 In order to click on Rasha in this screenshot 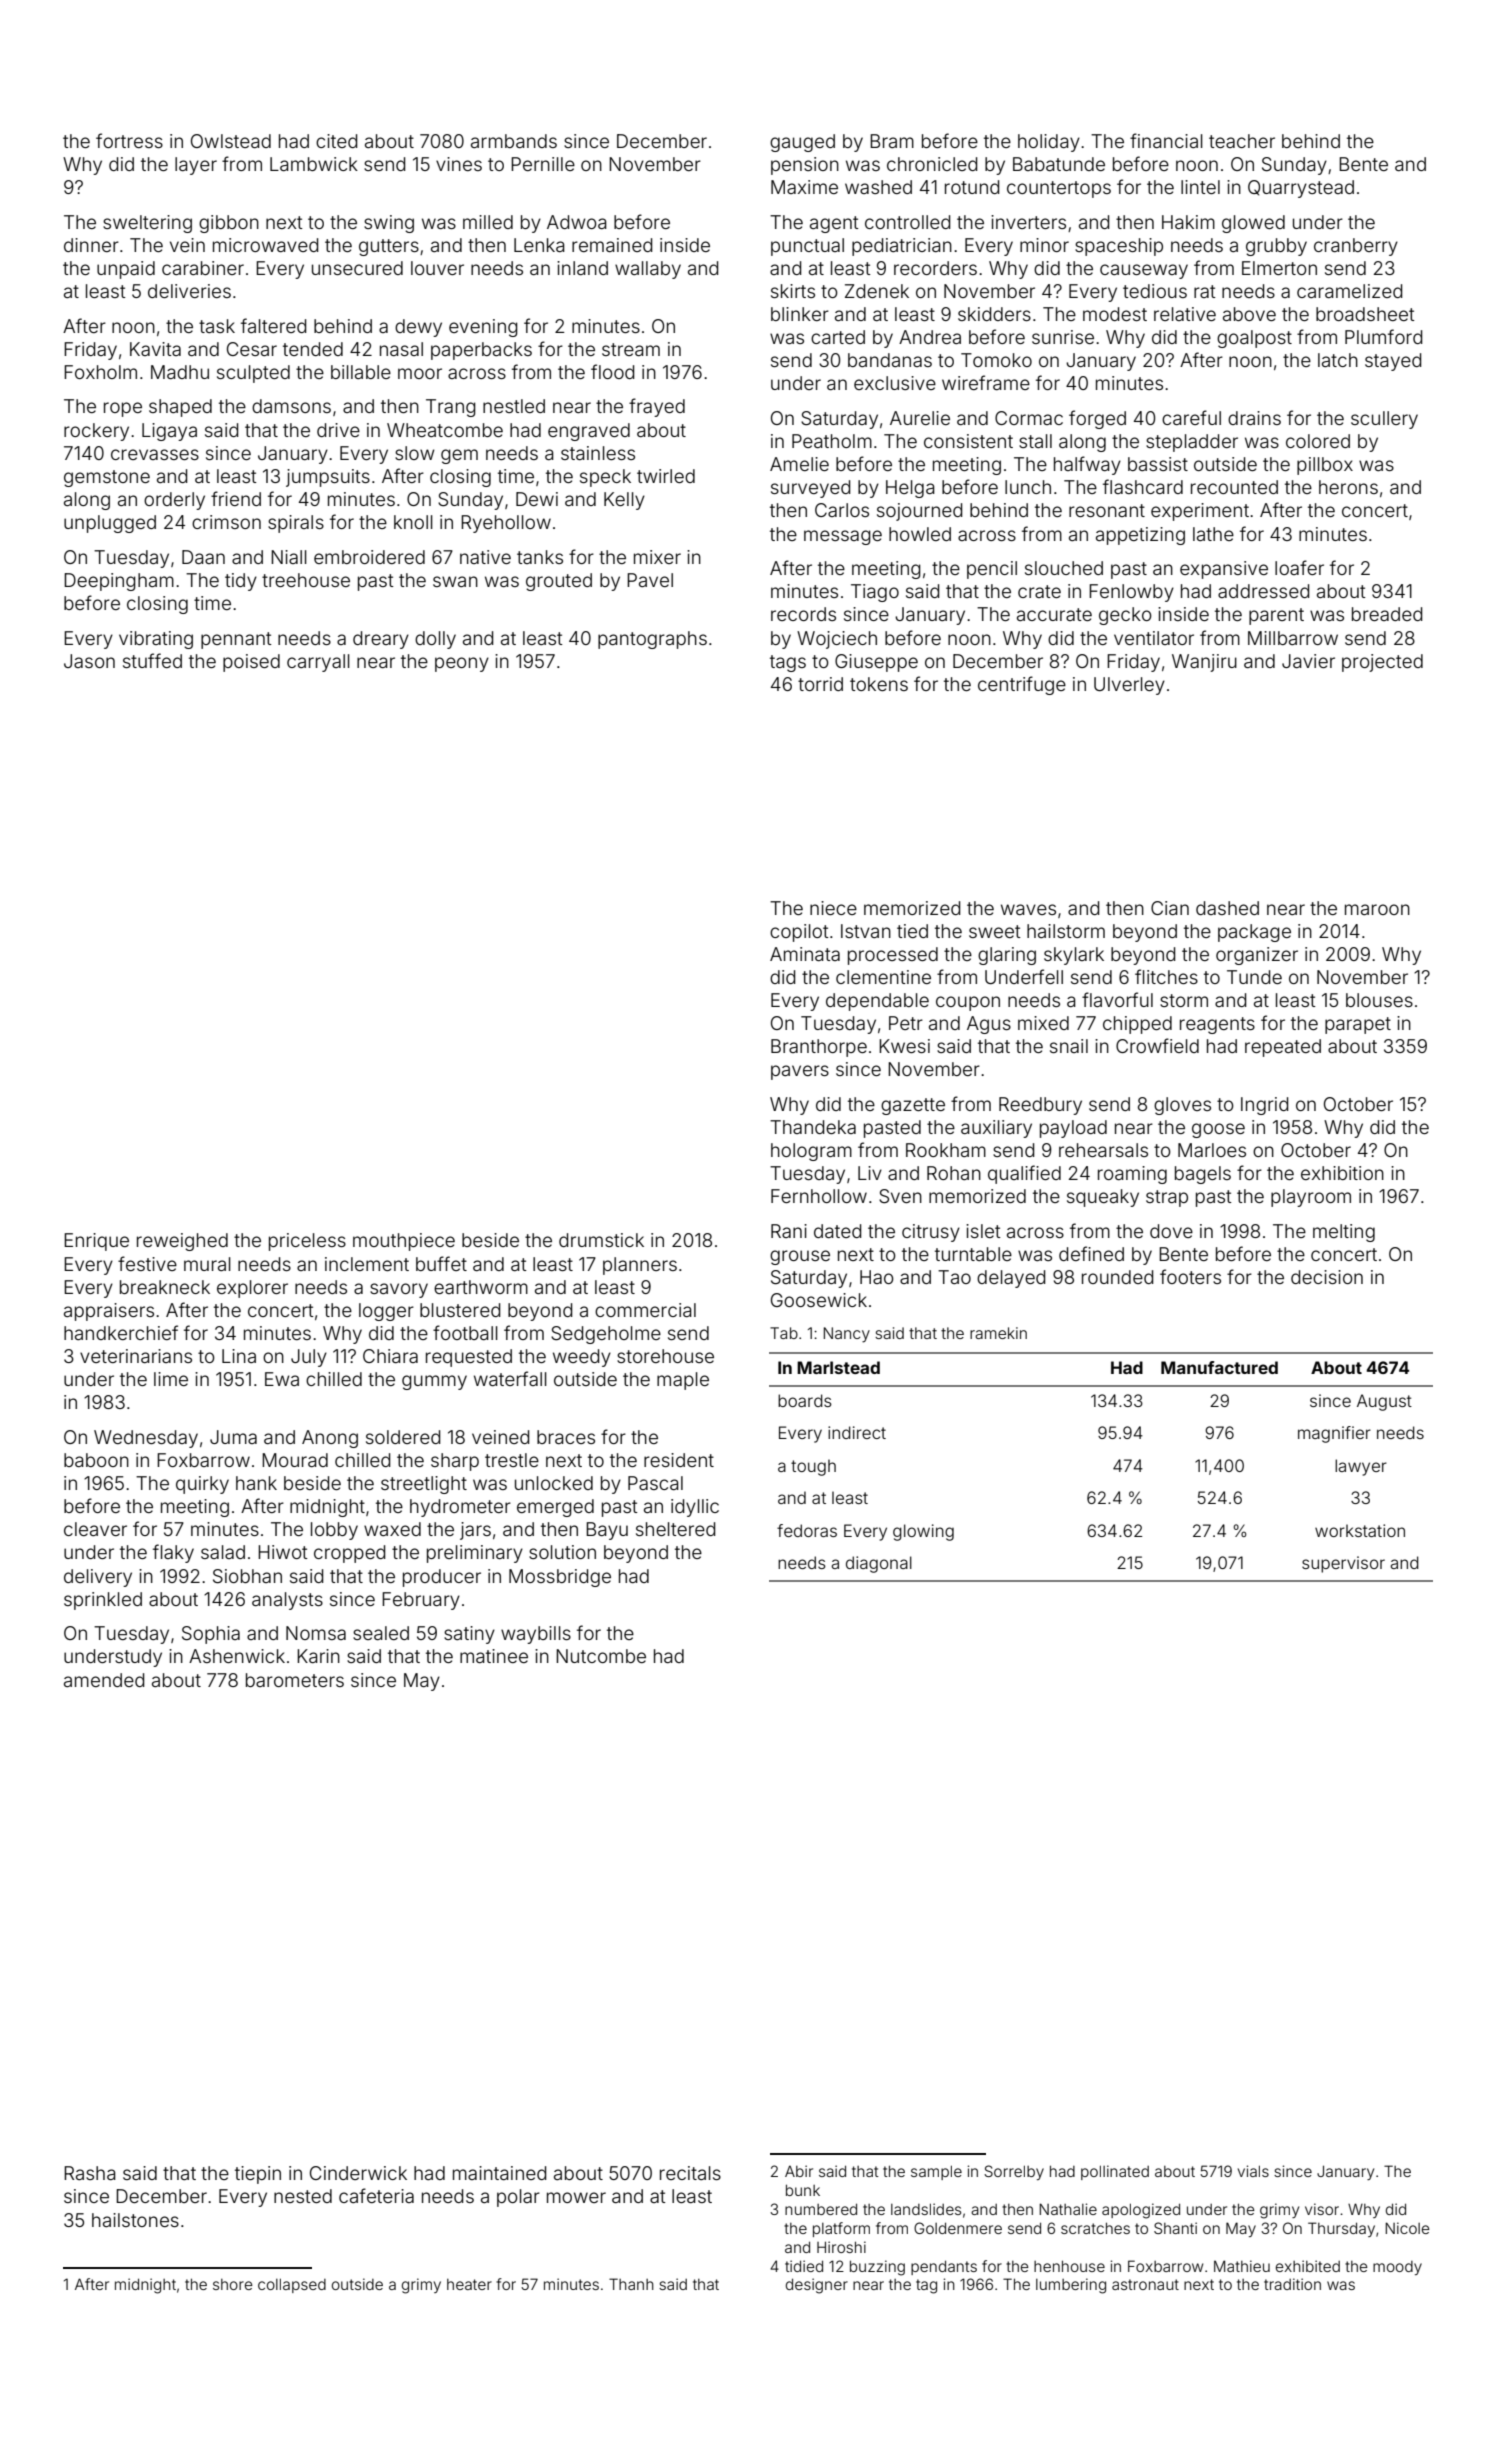, I will do `click(90, 2173)`.
